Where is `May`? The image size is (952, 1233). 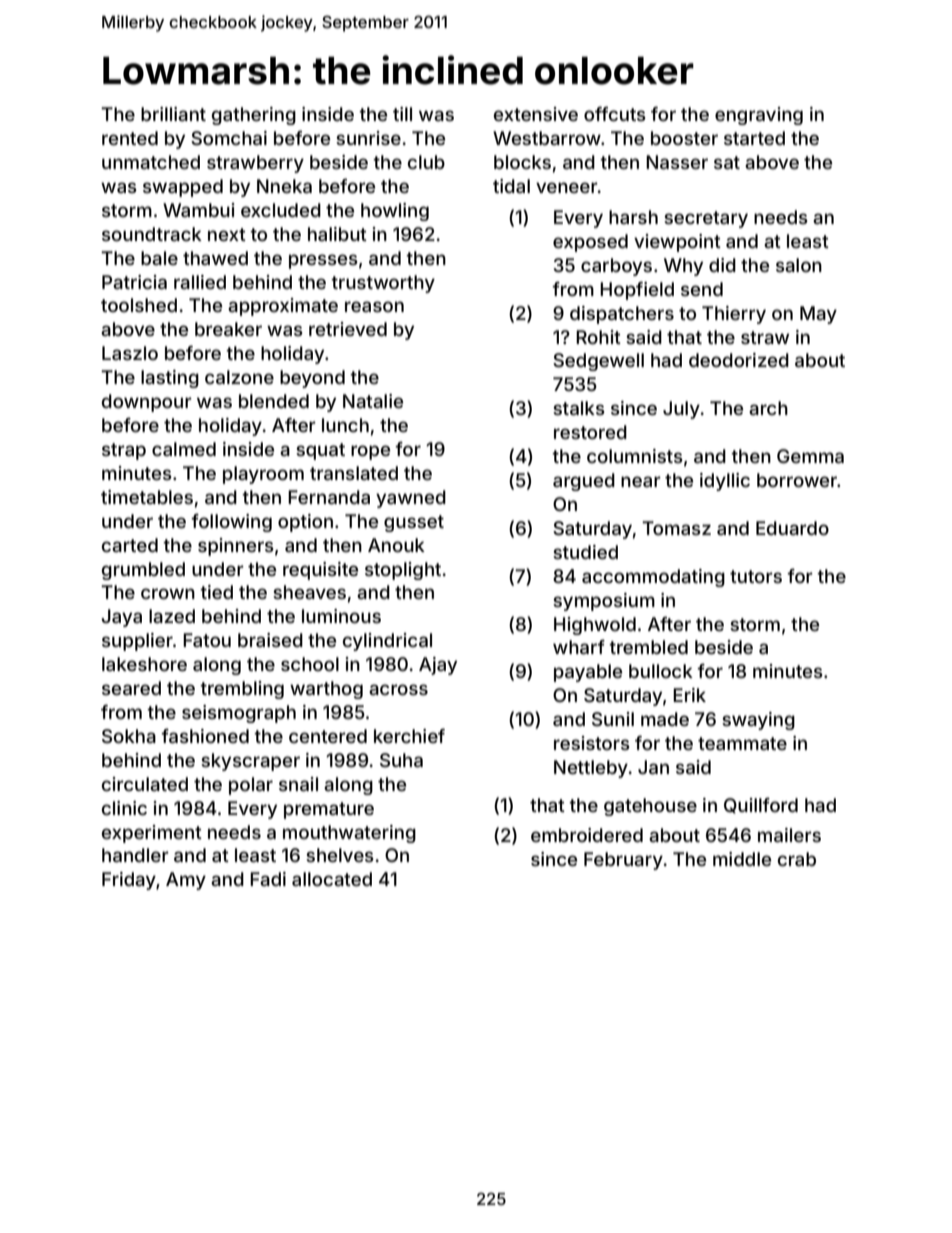
May is located at coordinates (818, 315).
